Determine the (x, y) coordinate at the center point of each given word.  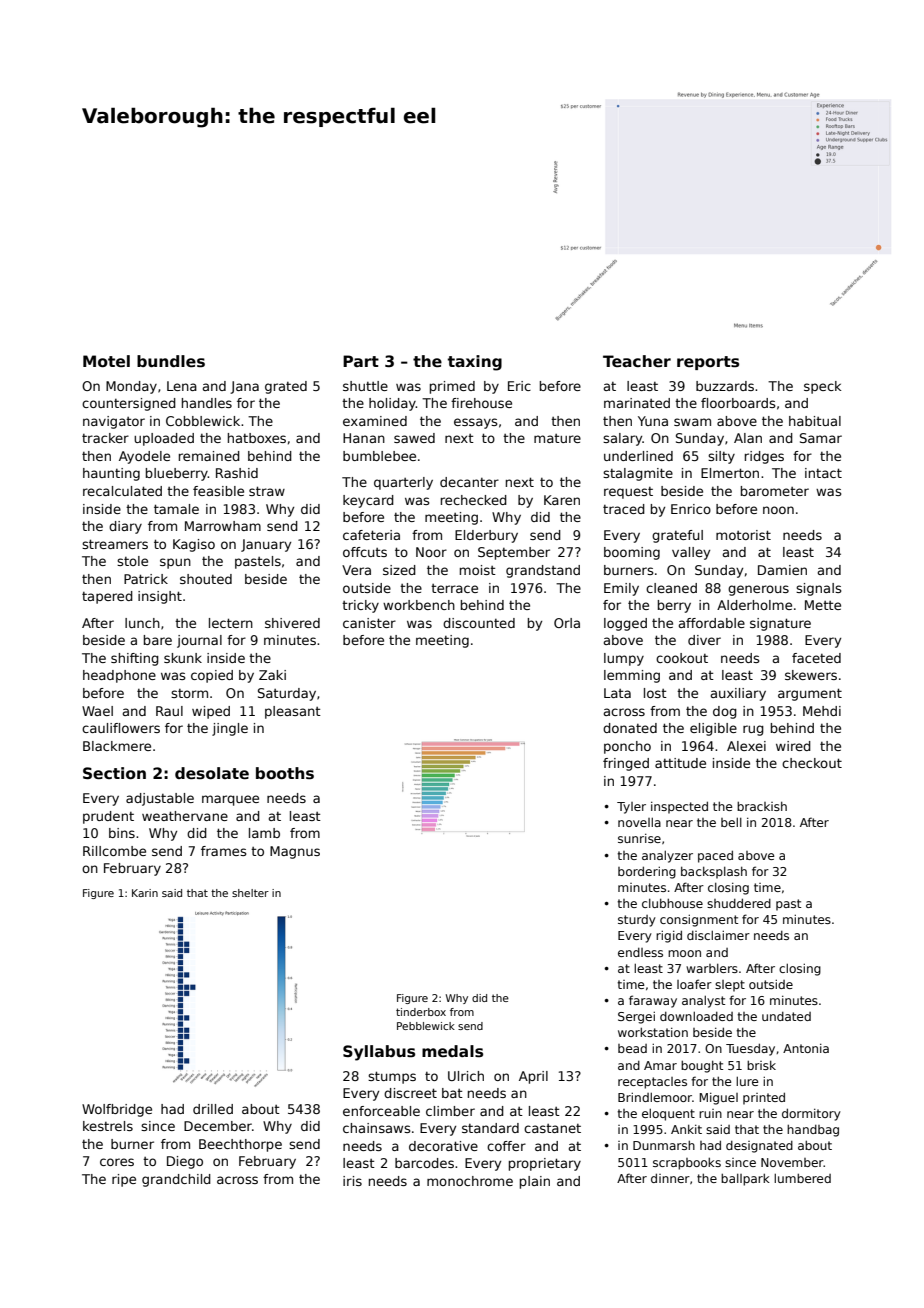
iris (352, 1181)
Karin (145, 893)
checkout (812, 763)
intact (823, 473)
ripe (124, 1180)
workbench (419, 605)
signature (780, 624)
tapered (107, 597)
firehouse (481, 403)
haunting (111, 474)
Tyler (631, 808)
